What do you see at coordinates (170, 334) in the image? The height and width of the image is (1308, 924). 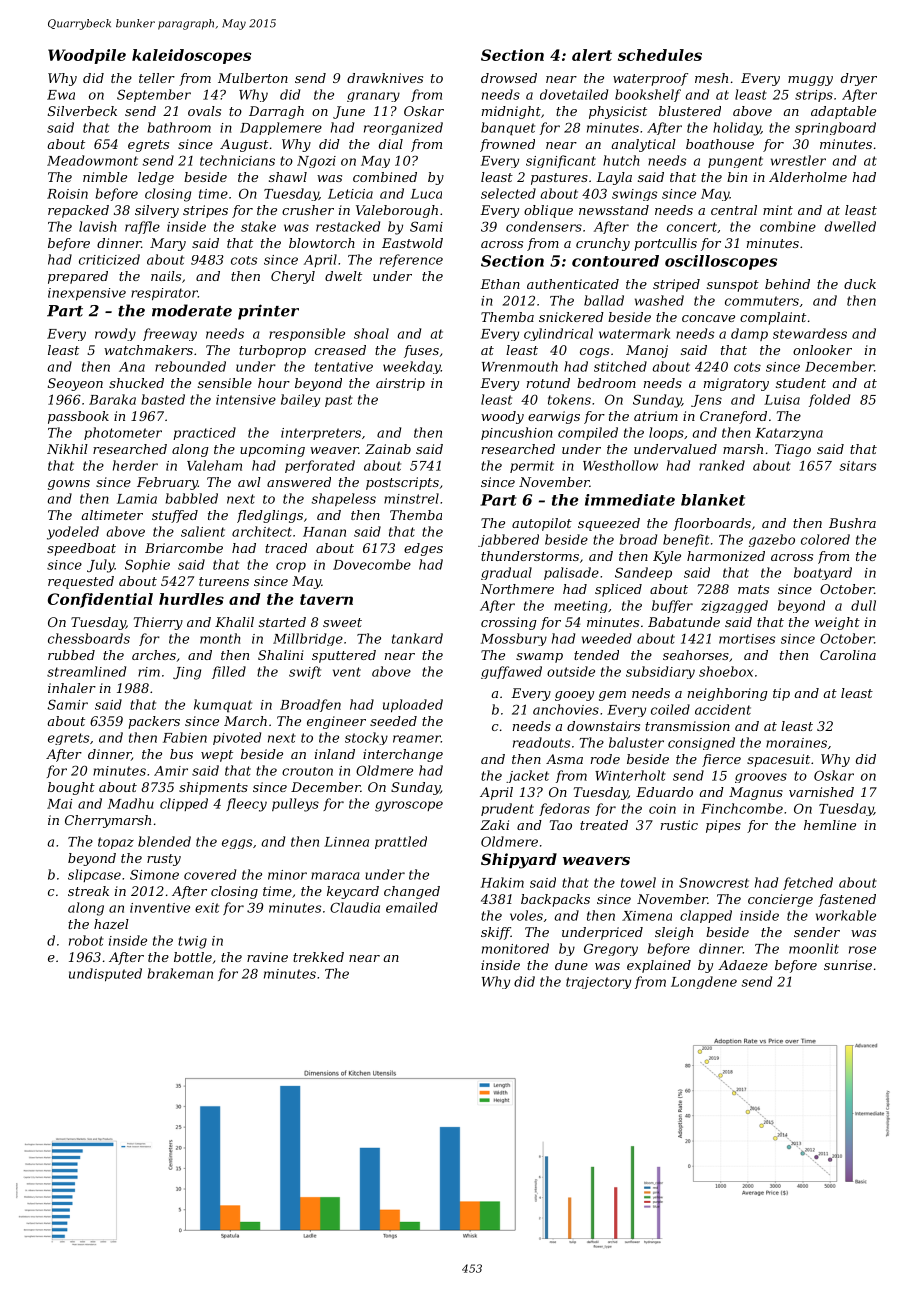 I see `freeway` at bounding box center [170, 334].
